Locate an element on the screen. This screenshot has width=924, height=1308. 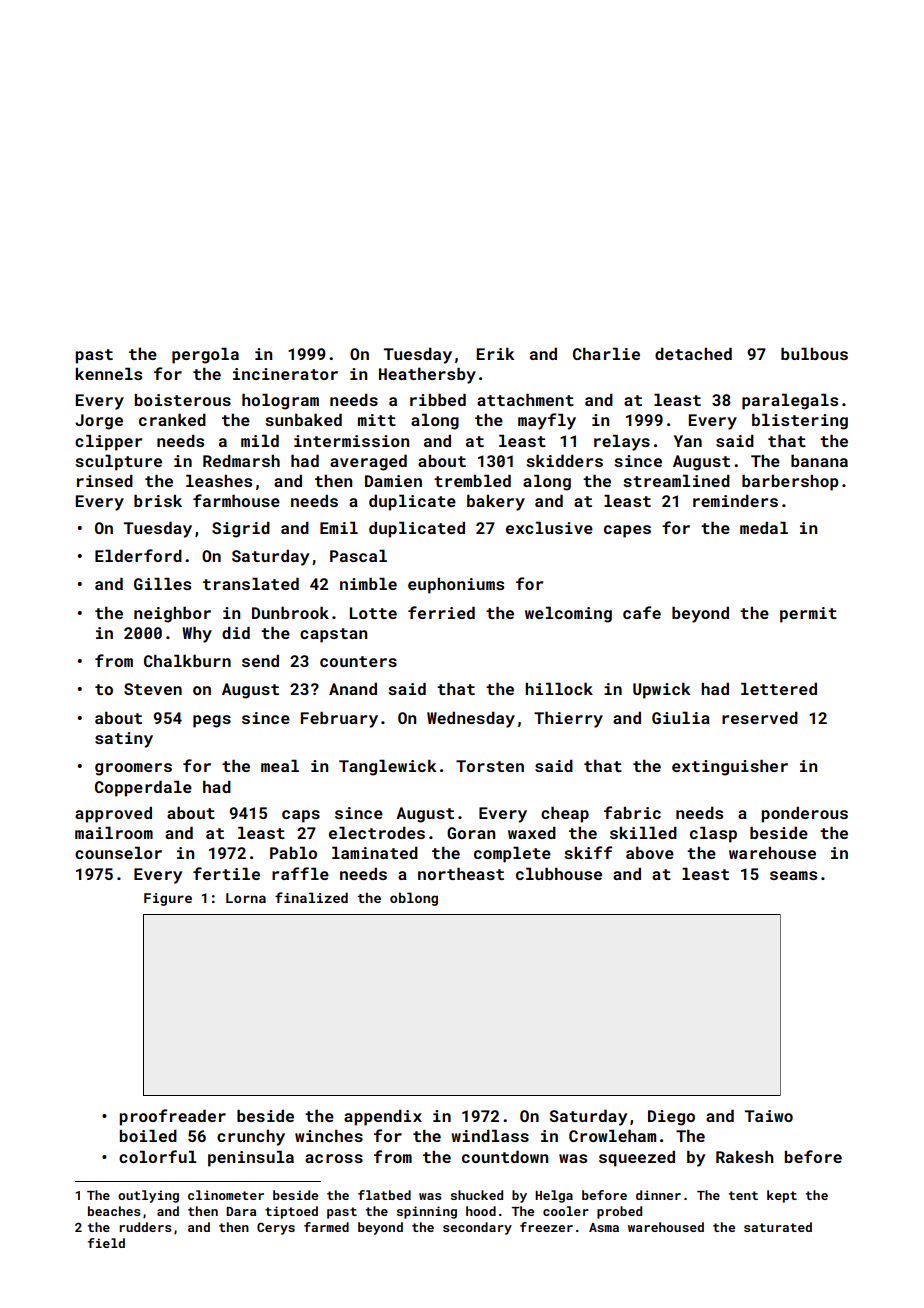
Taiwo is located at coordinates (769, 1116).
